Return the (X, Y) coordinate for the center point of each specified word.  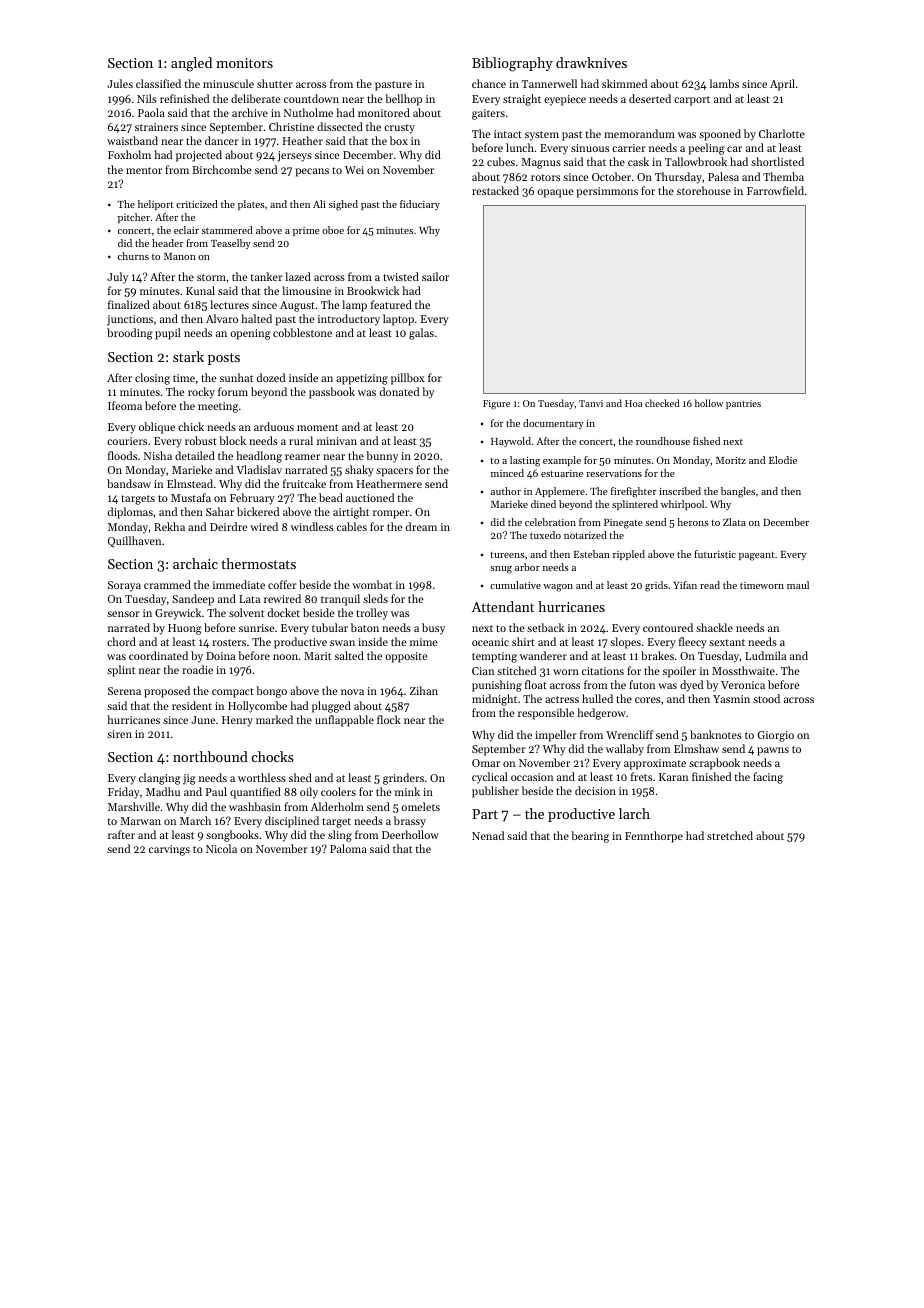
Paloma (348, 848)
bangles (738, 492)
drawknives (591, 62)
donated (399, 391)
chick (191, 426)
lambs (724, 83)
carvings (169, 850)
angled (191, 64)
